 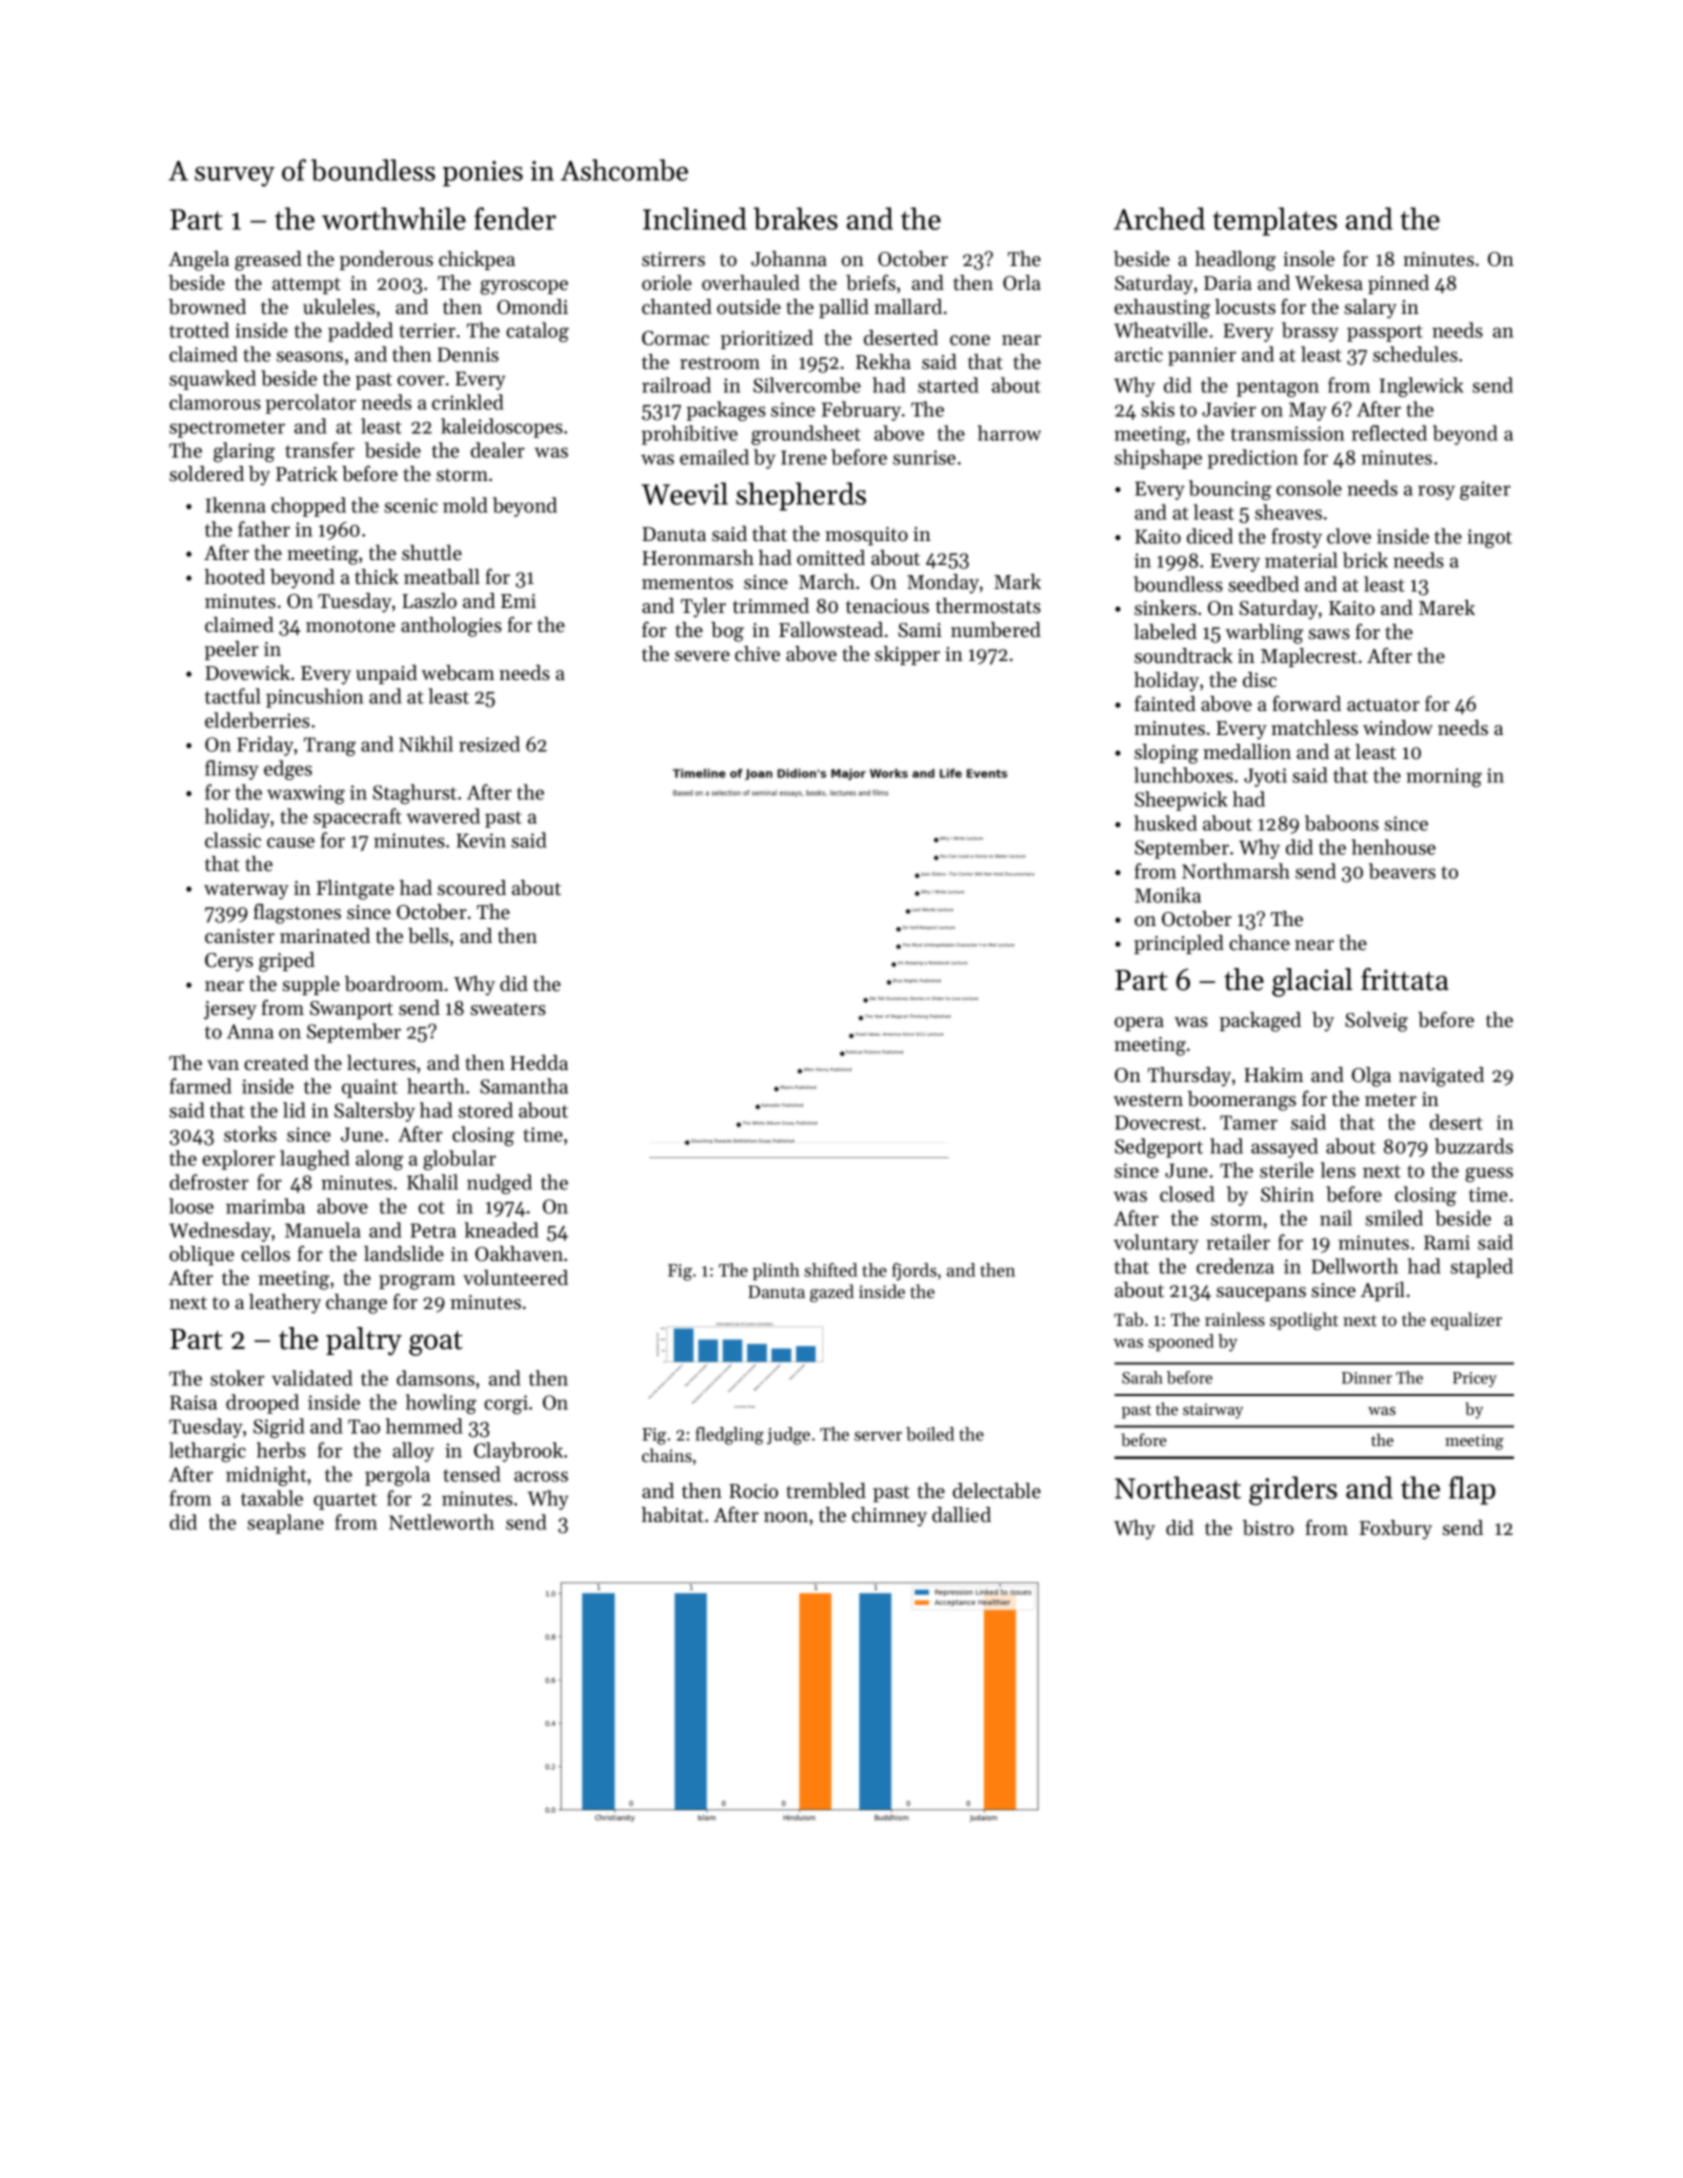 What do you see at coordinates (539, 1063) in the screenshot?
I see `Hedda` at bounding box center [539, 1063].
